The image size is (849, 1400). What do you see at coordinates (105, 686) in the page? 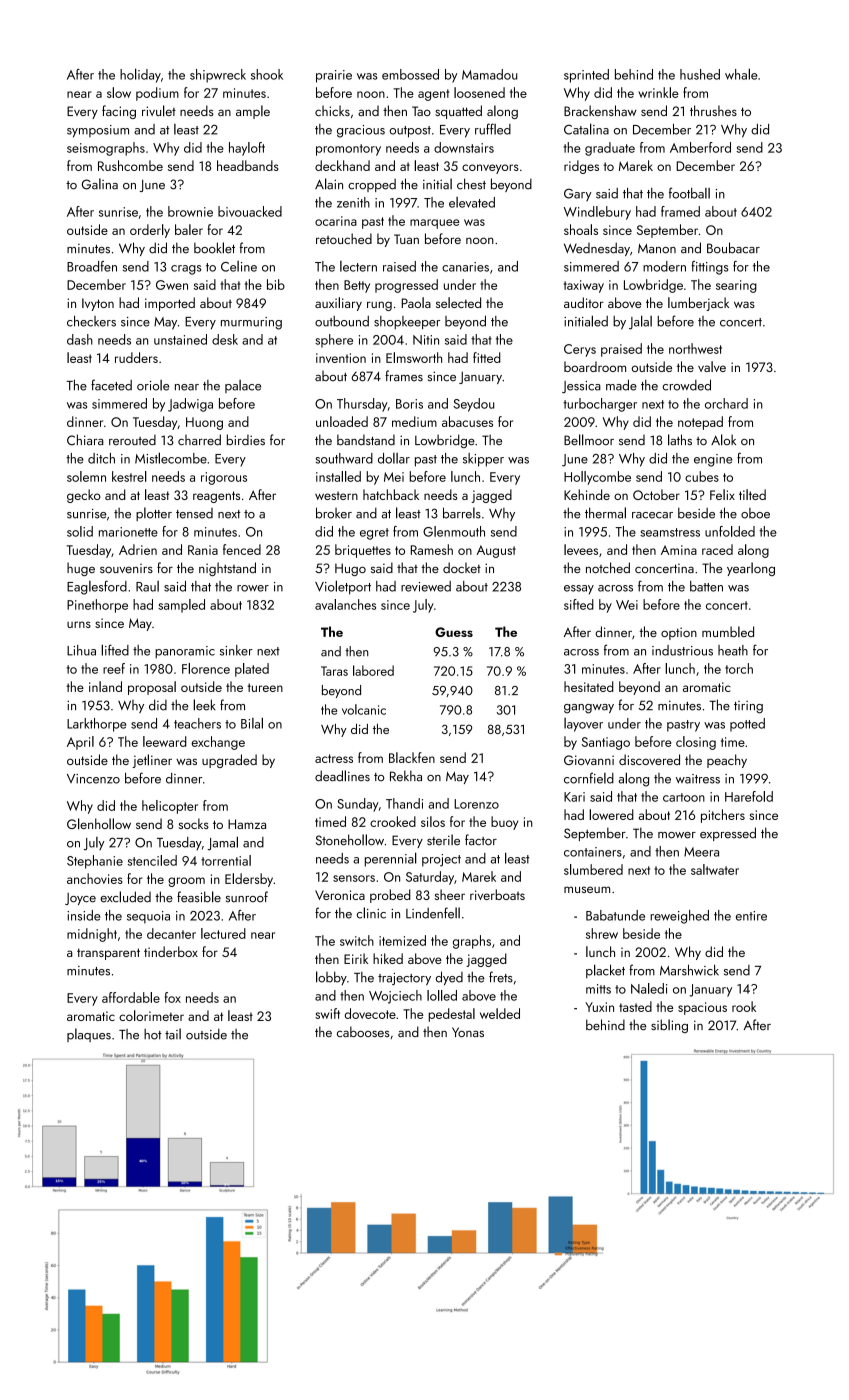
I see `inland` at bounding box center [105, 686].
